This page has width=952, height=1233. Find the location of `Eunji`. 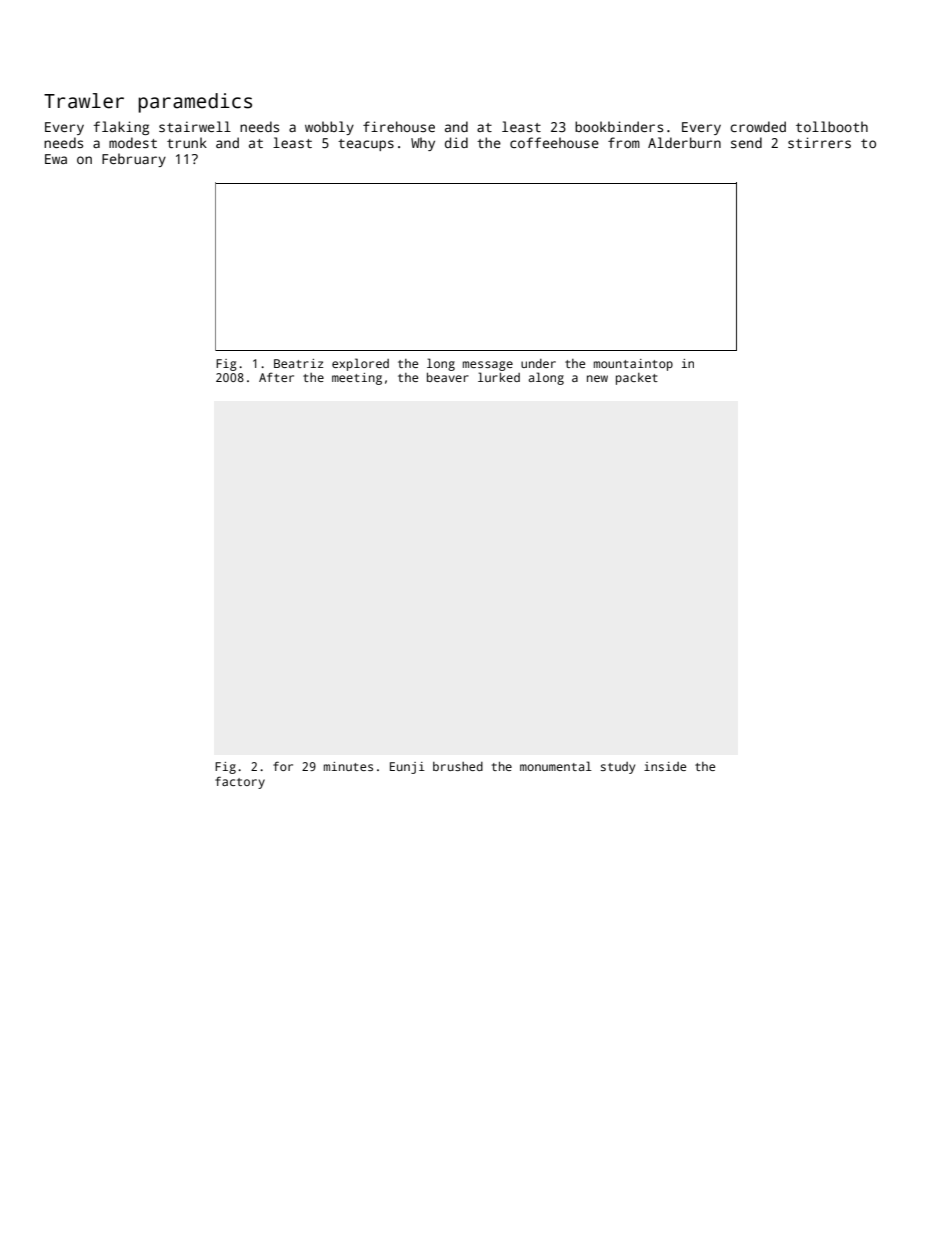

Eunji is located at coordinates (407, 768).
